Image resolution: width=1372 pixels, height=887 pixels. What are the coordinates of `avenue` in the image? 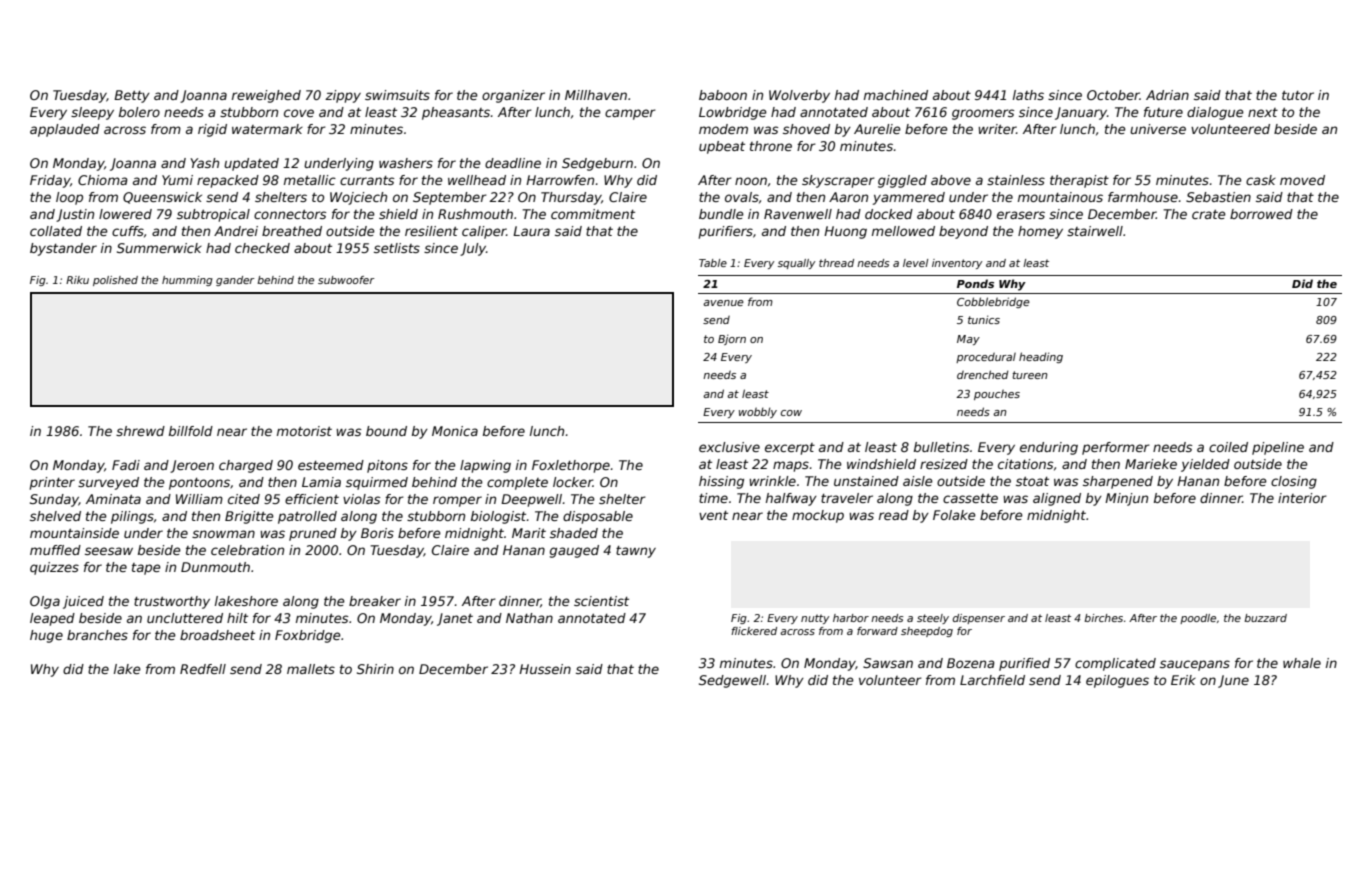 It's located at (723, 303).
